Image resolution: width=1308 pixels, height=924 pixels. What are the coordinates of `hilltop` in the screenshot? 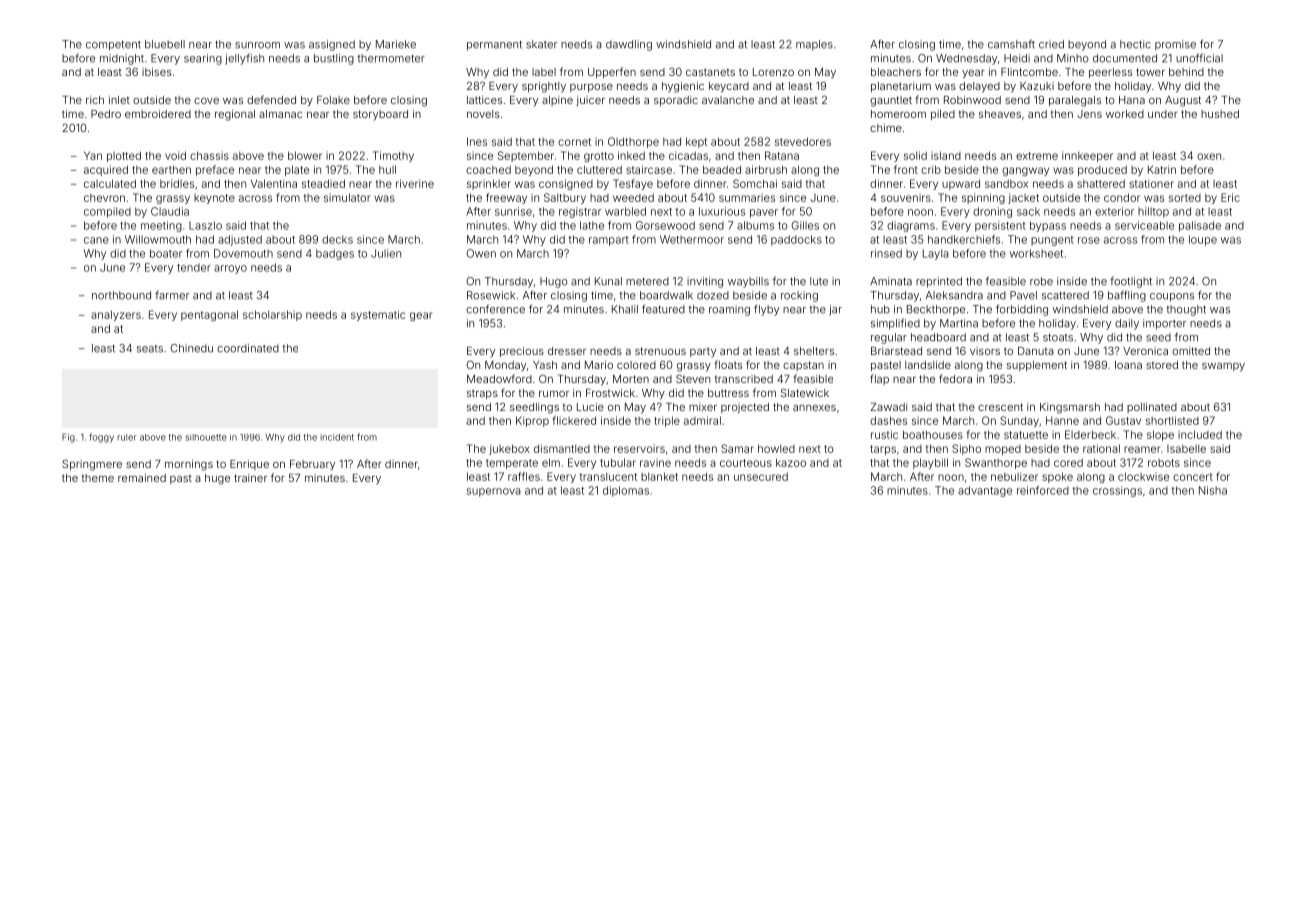 It's located at (1153, 212).
